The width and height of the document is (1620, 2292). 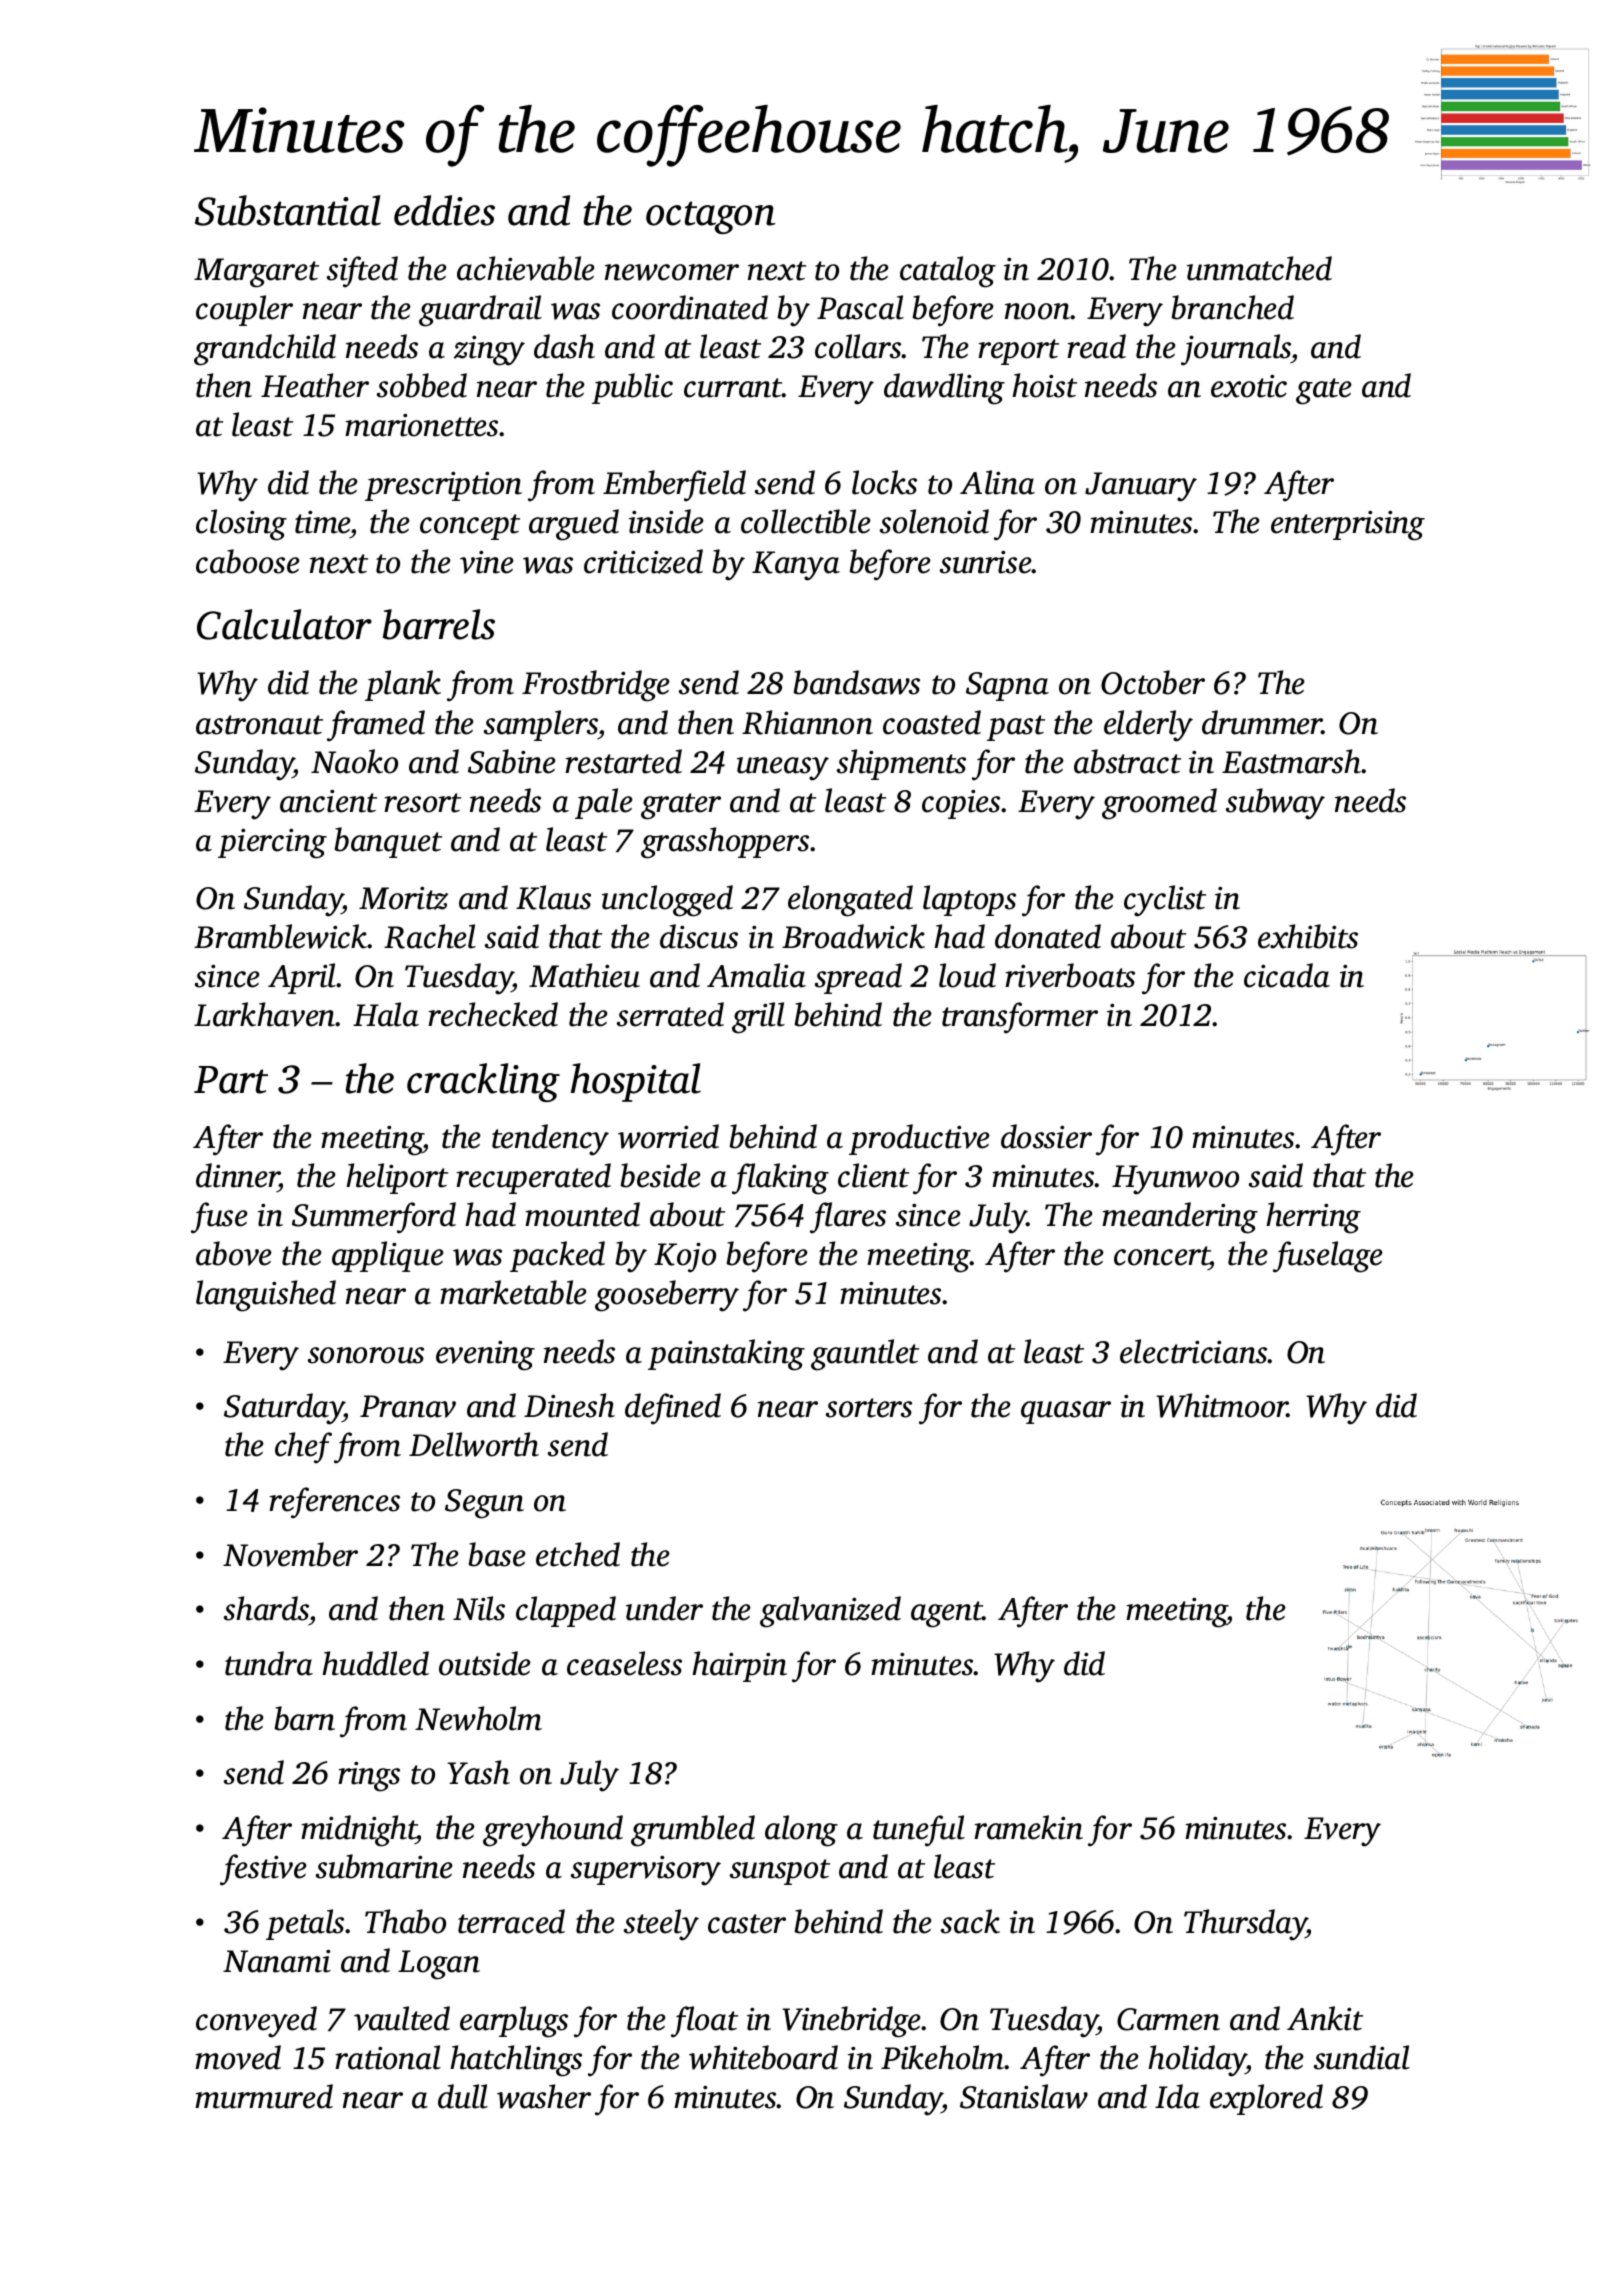 What do you see at coordinates (288, 210) in the document?
I see `Substantial` at bounding box center [288, 210].
